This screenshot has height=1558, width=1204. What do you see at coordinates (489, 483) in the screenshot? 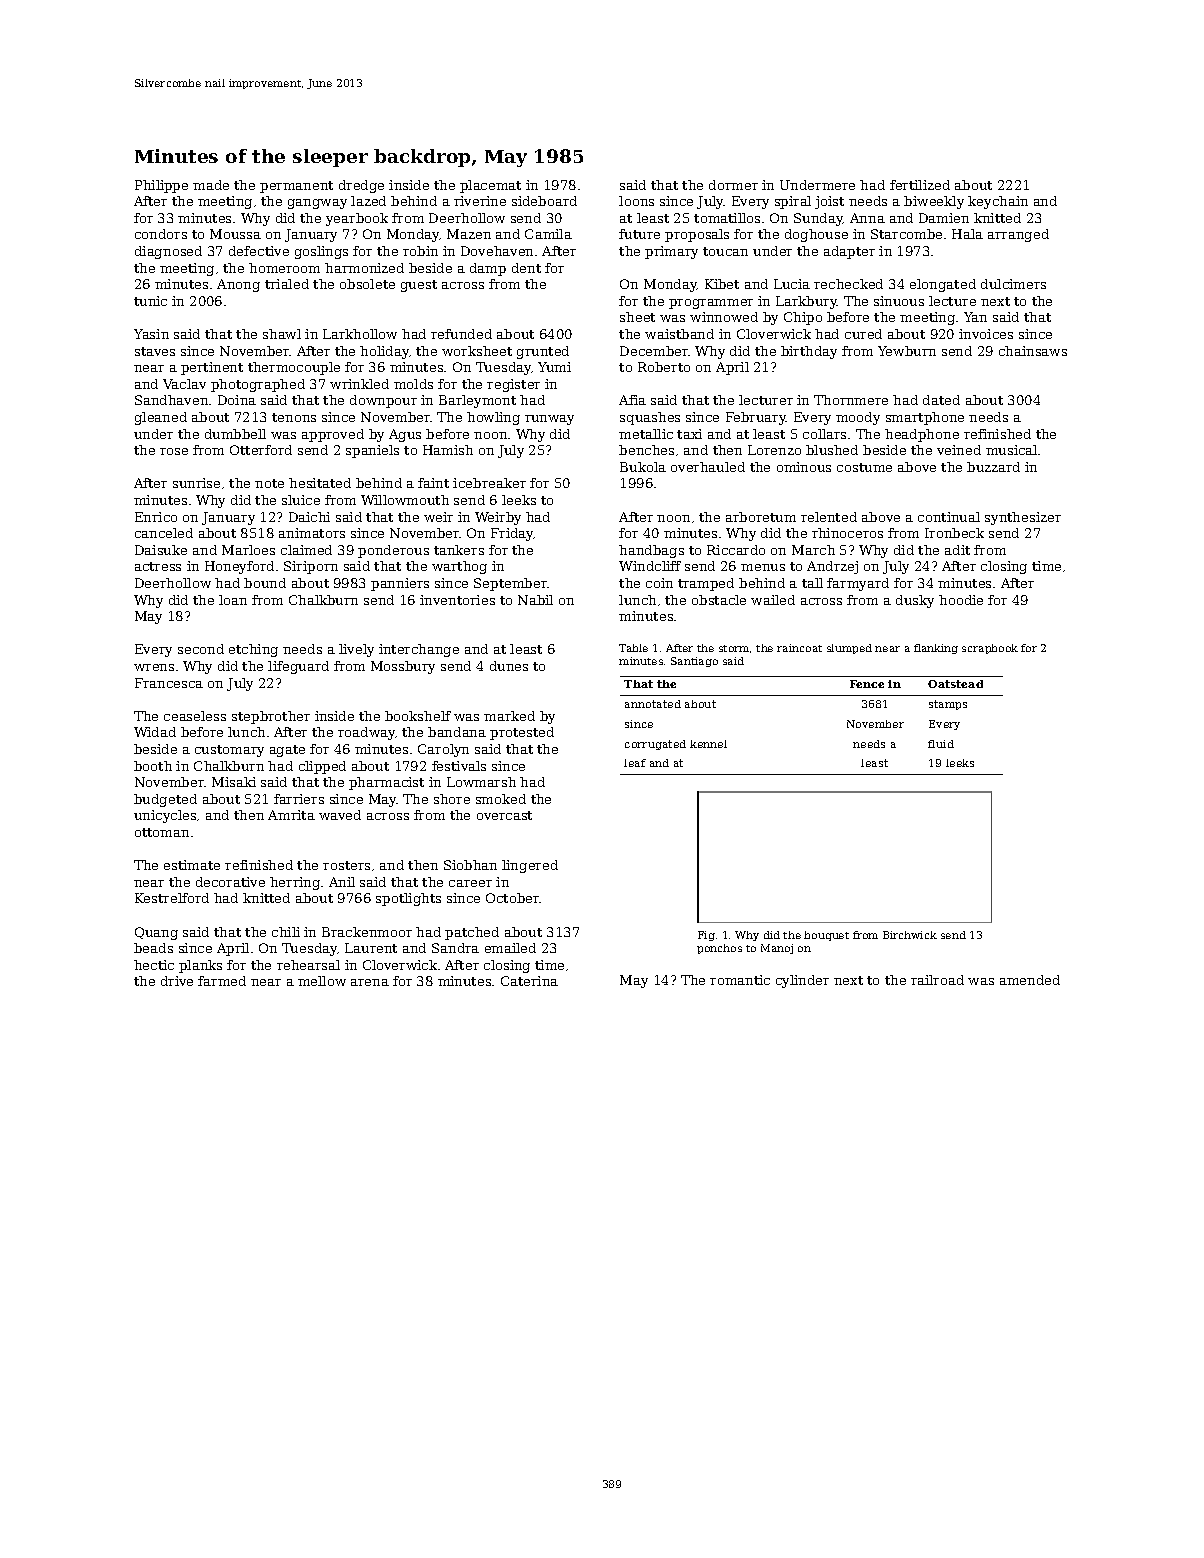
I see `icebreaker` at bounding box center [489, 483].
